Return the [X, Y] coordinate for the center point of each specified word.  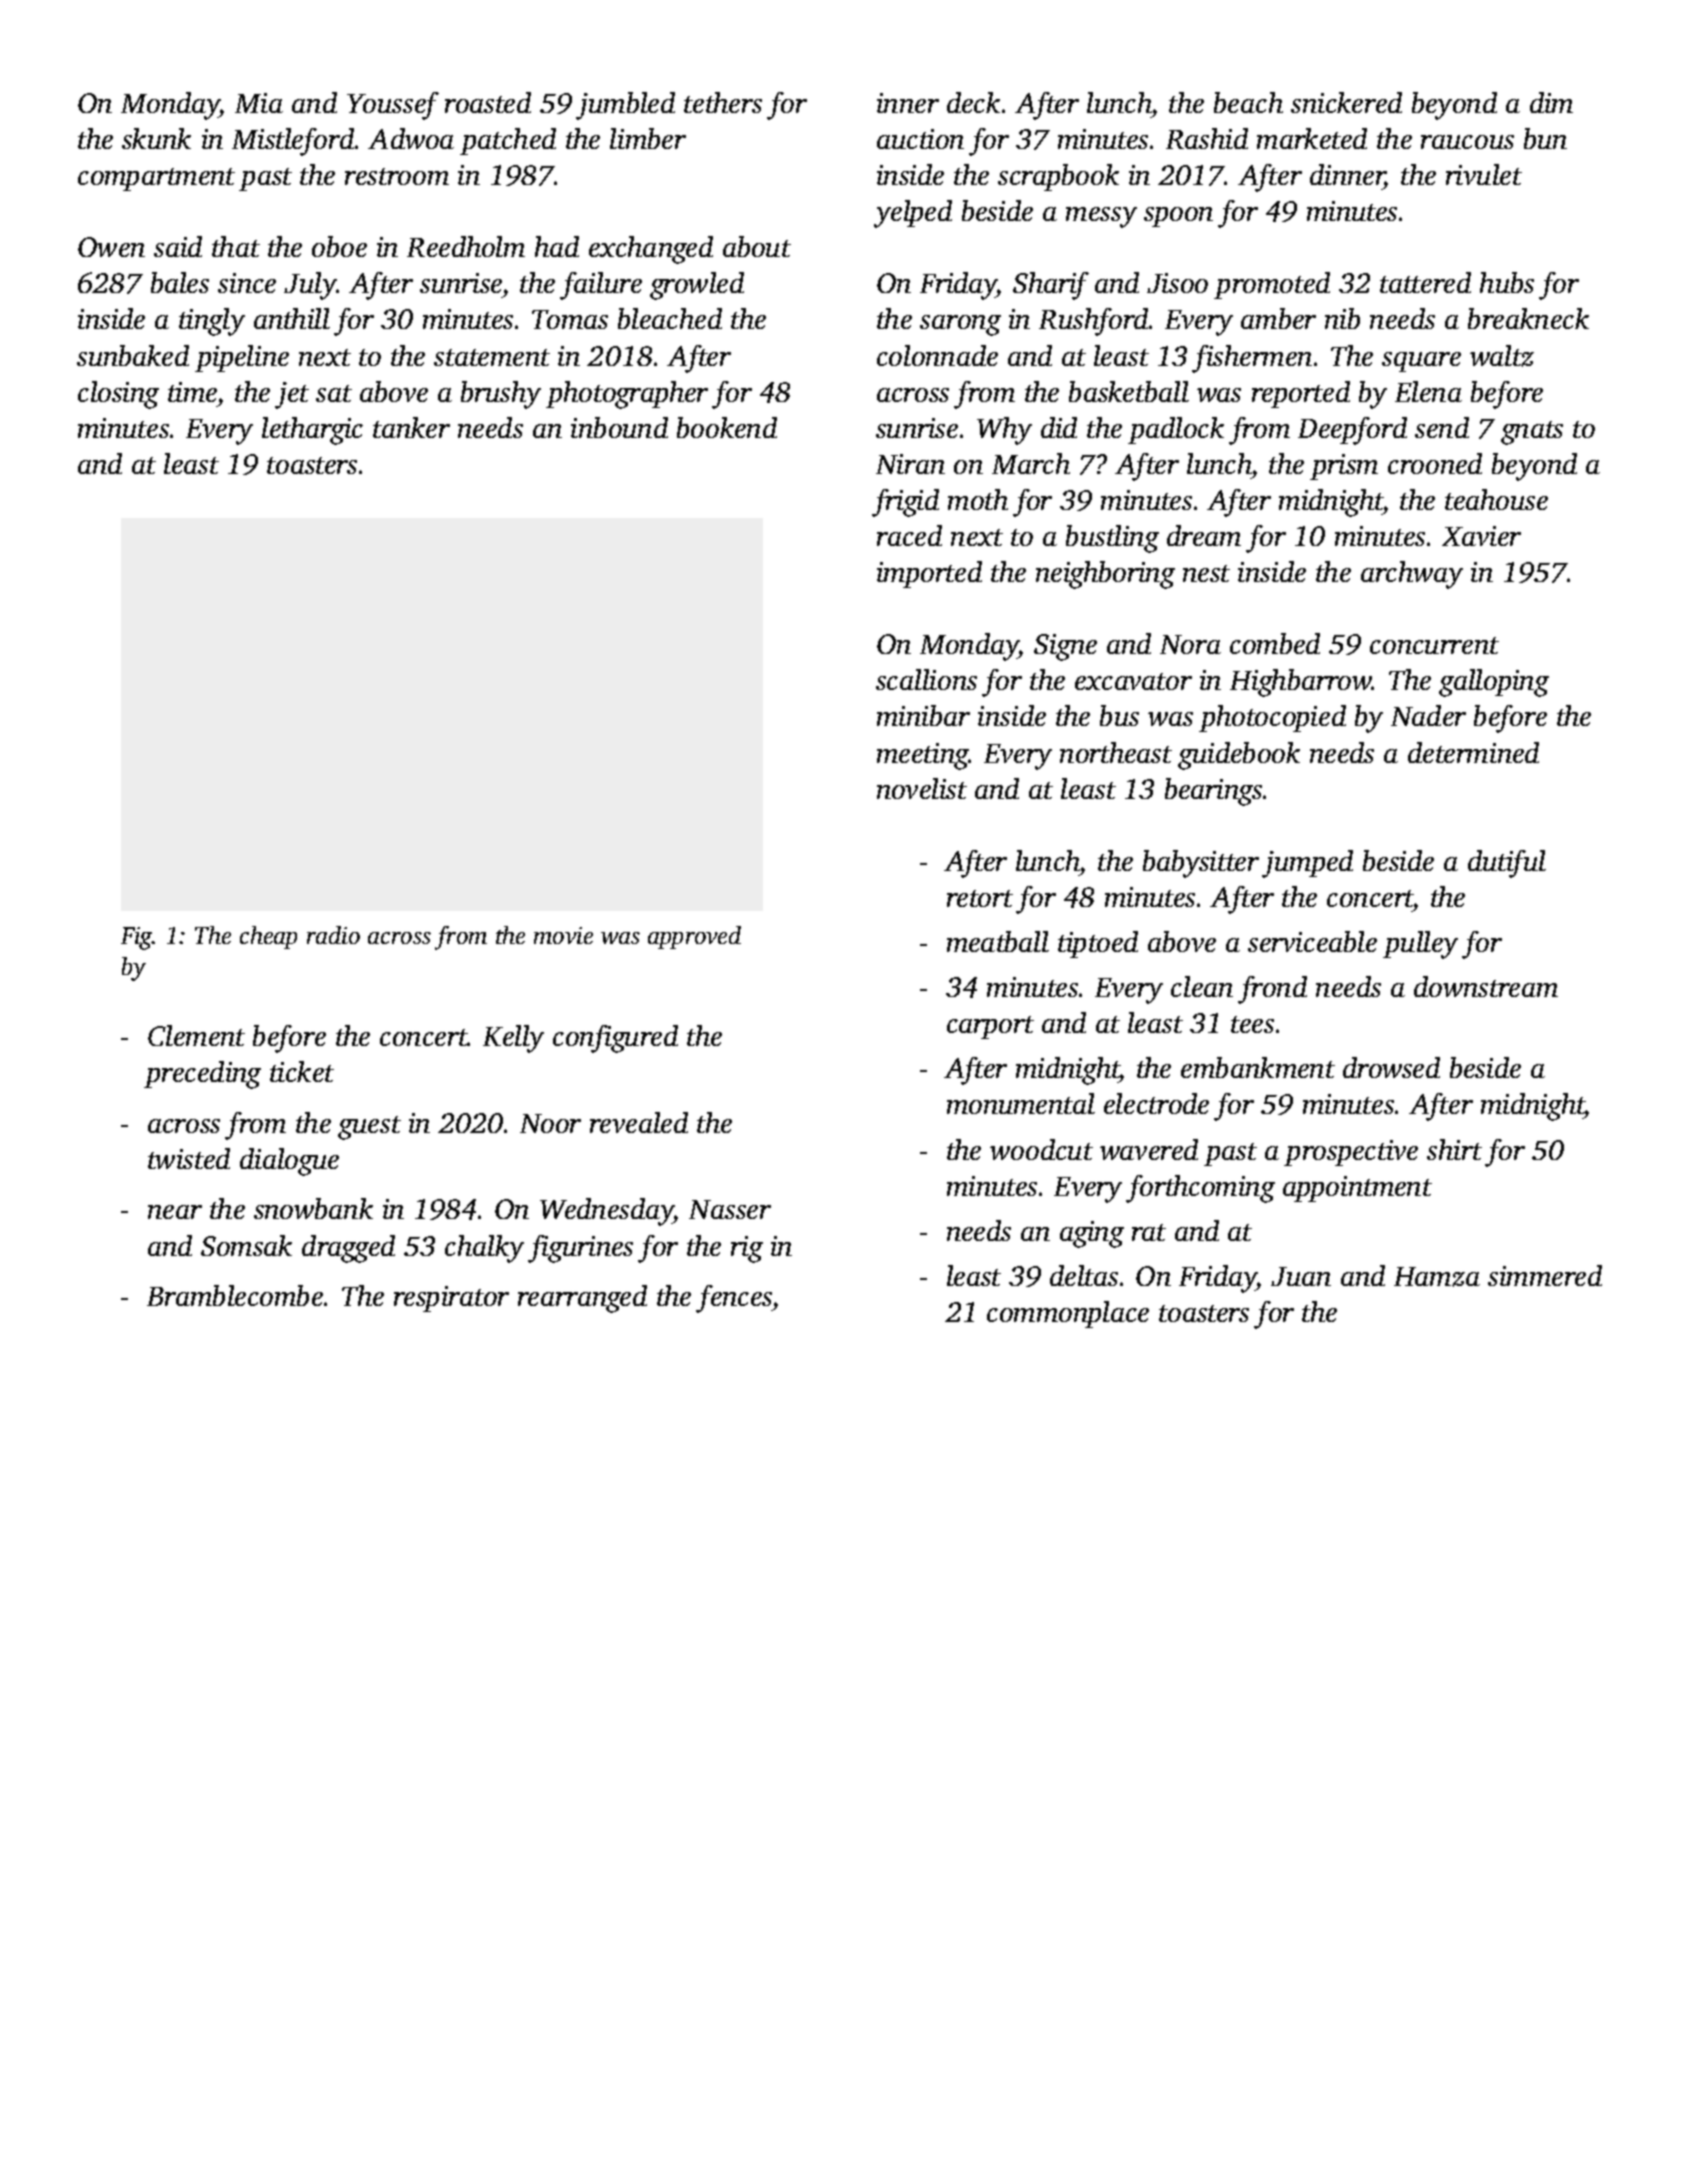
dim [1551, 102]
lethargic [312, 431]
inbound [619, 427]
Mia [259, 103]
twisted [189, 1158]
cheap [268, 937]
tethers [723, 102]
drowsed [1391, 1067]
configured [615, 1039]
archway [1412, 575]
